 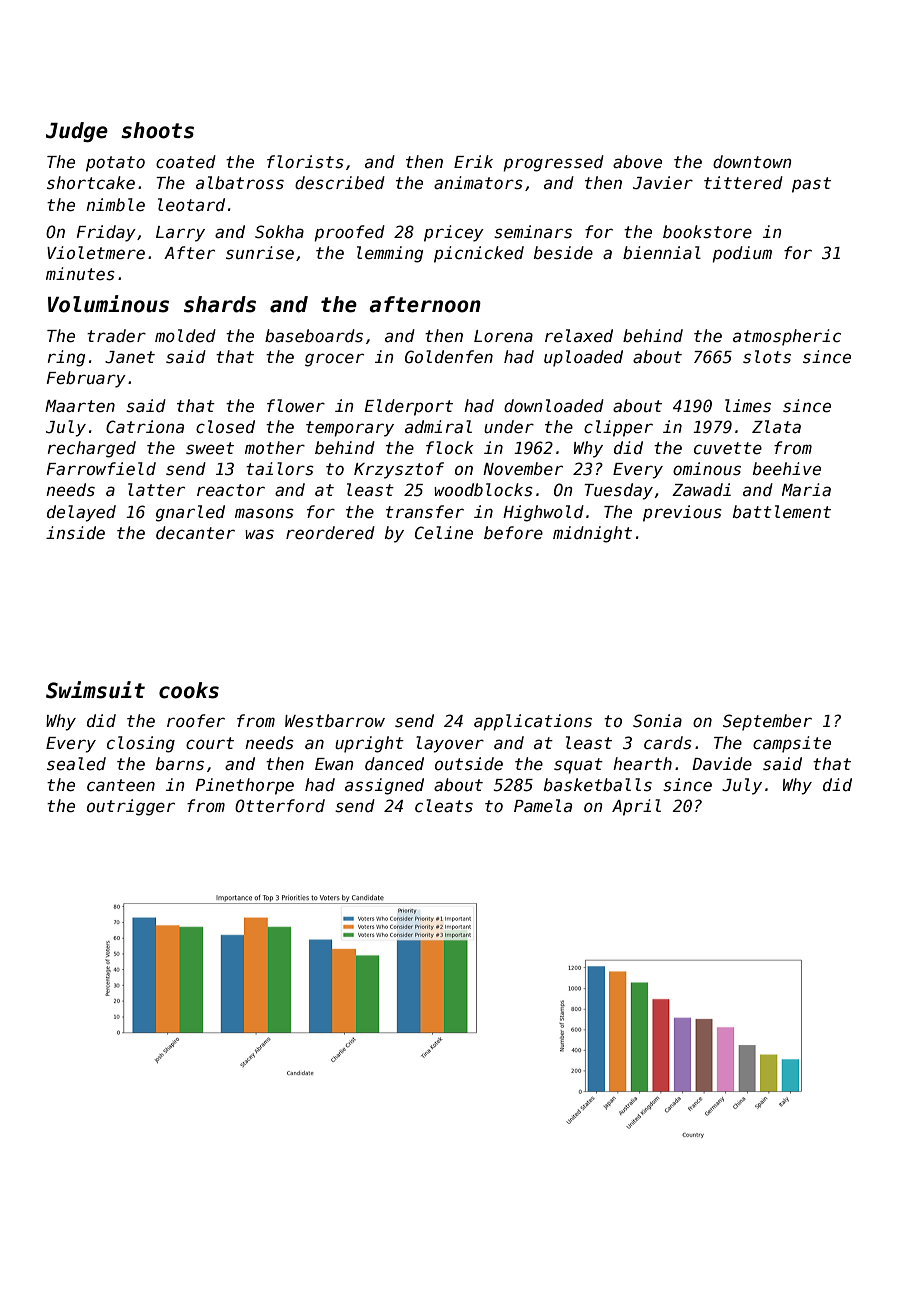 I want to click on shoots, so click(x=157, y=130).
